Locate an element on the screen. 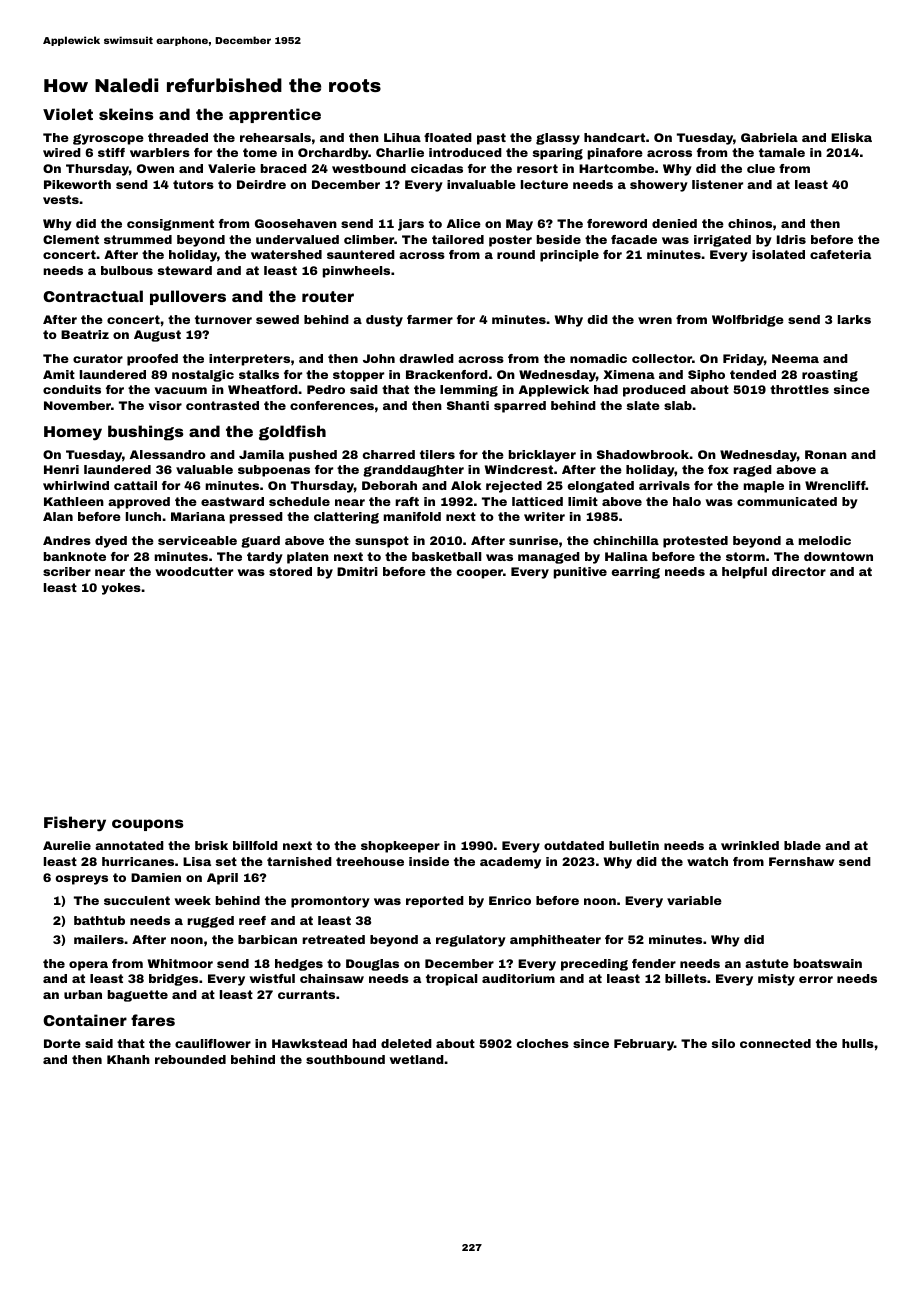 This screenshot has width=924, height=1308. Khanh is located at coordinates (128, 1059).
